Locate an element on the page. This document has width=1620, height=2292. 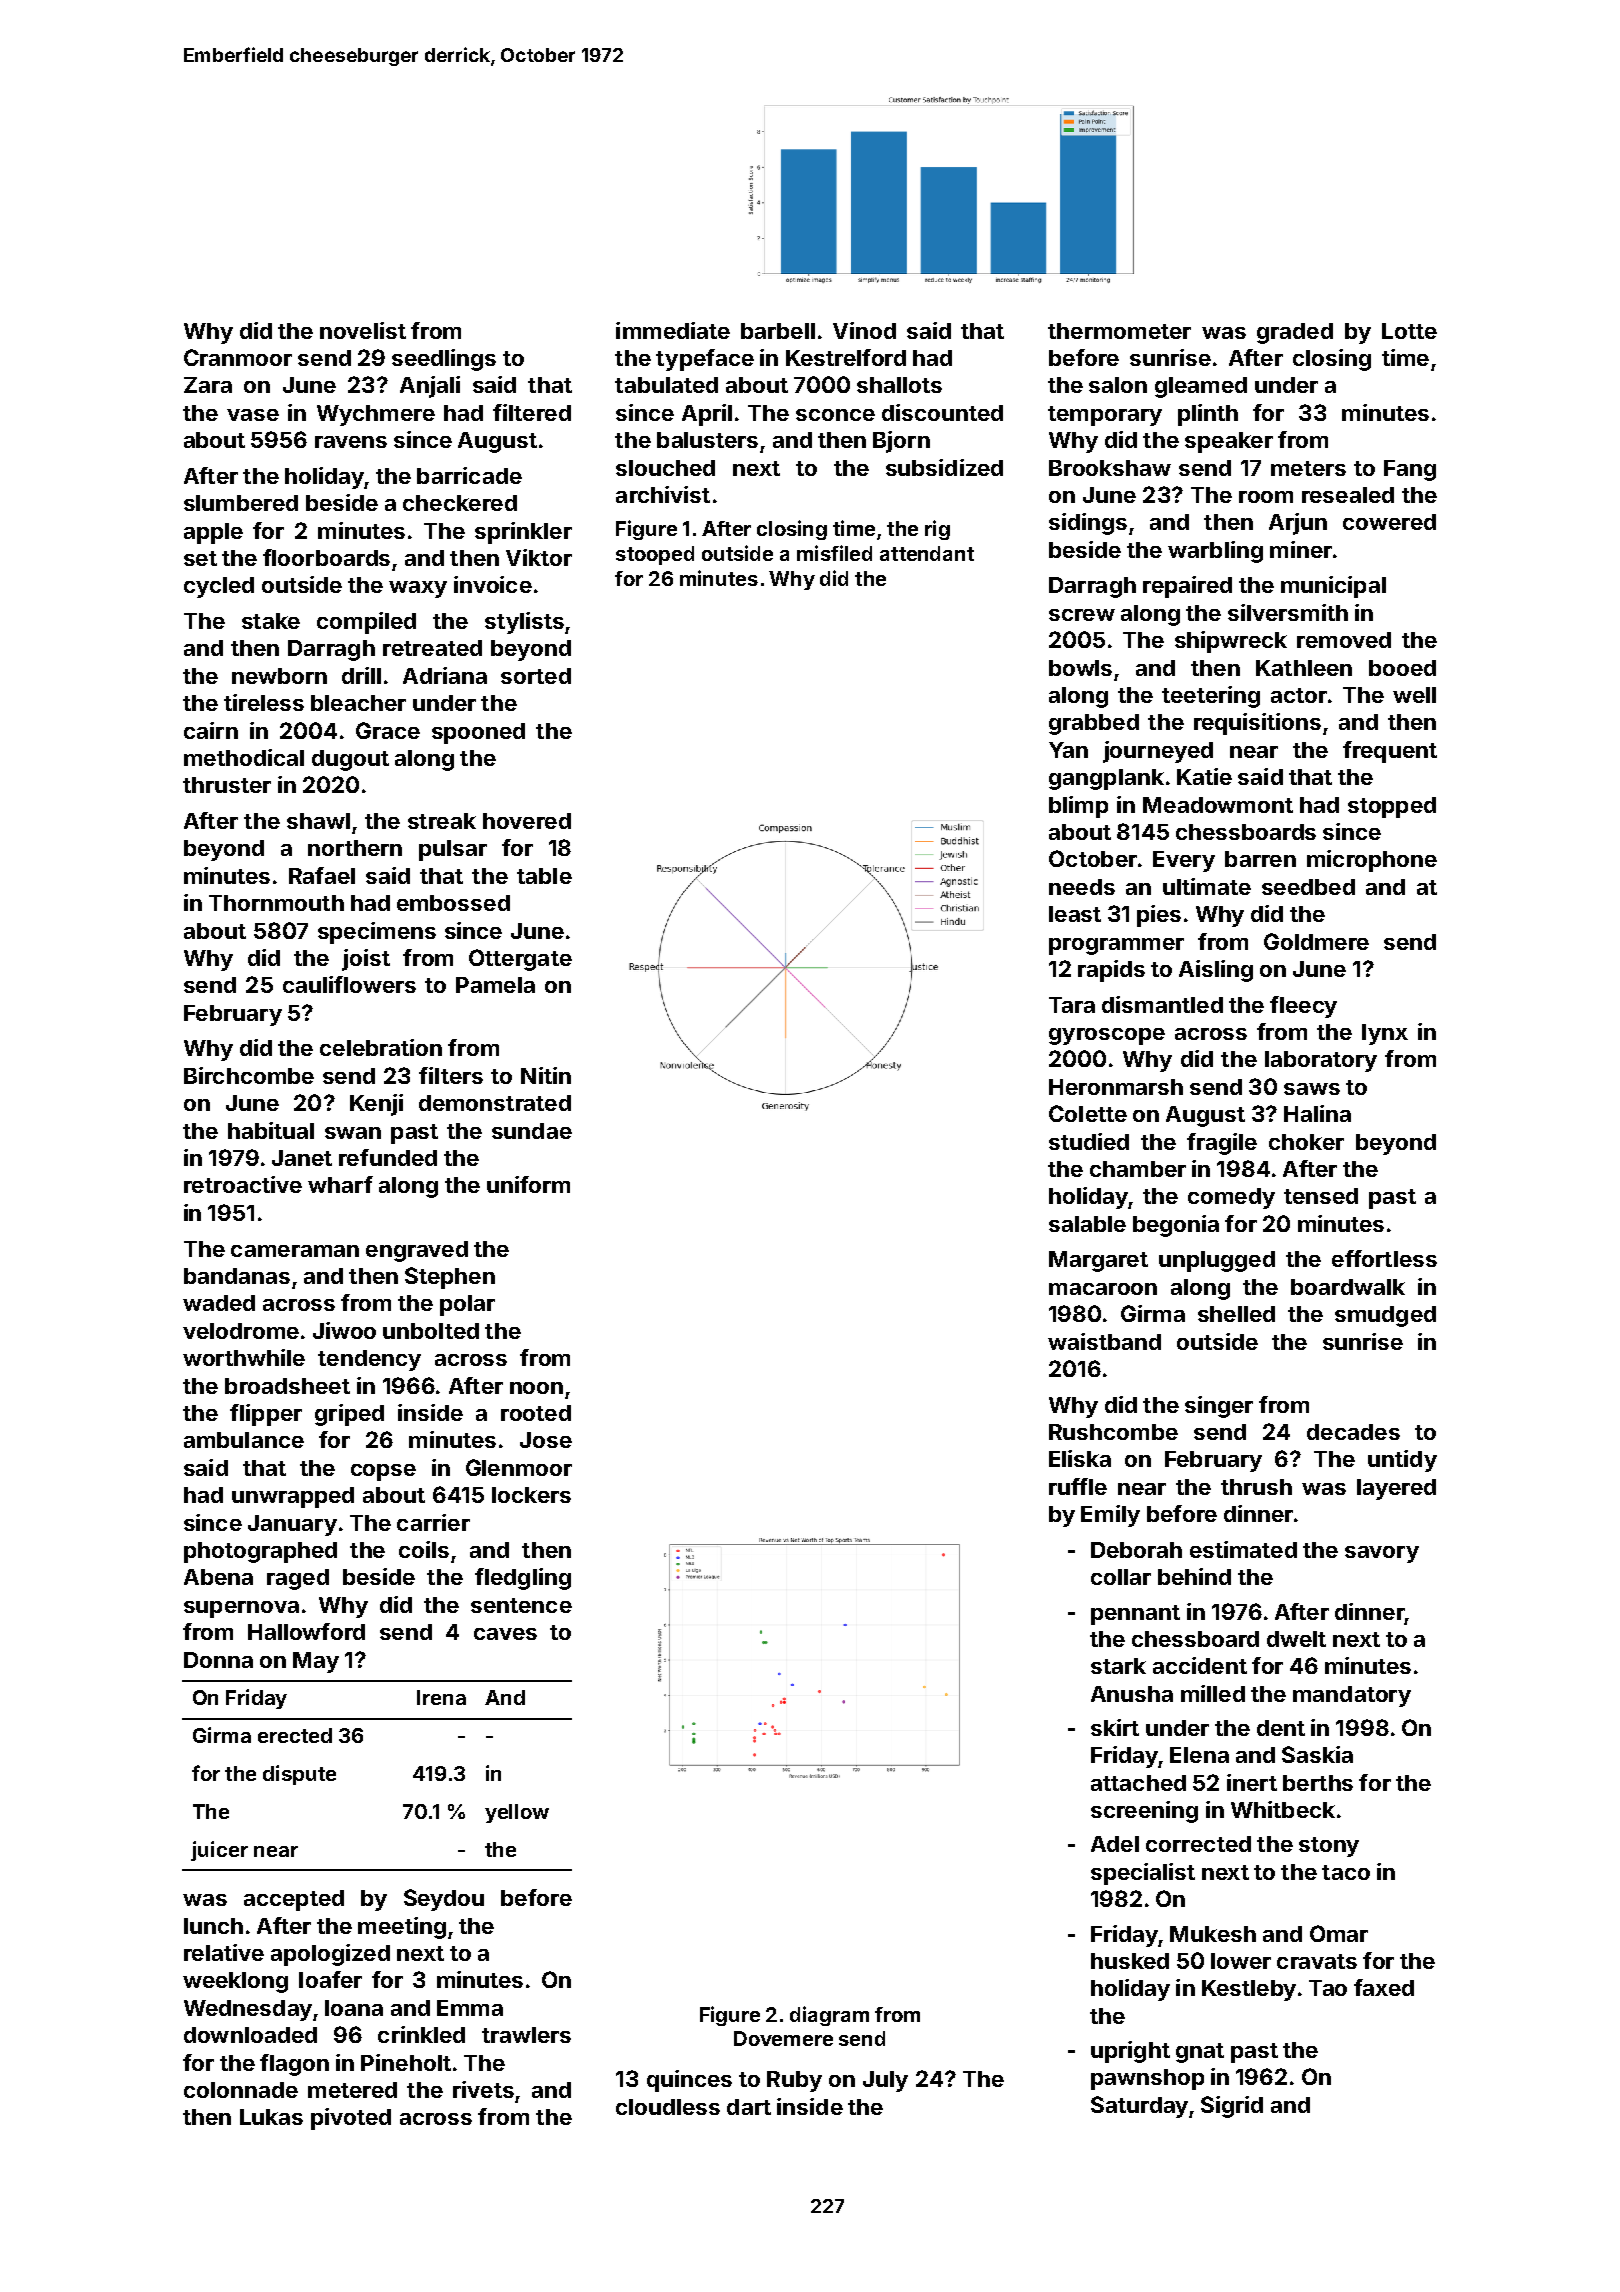
gangplank is located at coordinates (1106, 779).
